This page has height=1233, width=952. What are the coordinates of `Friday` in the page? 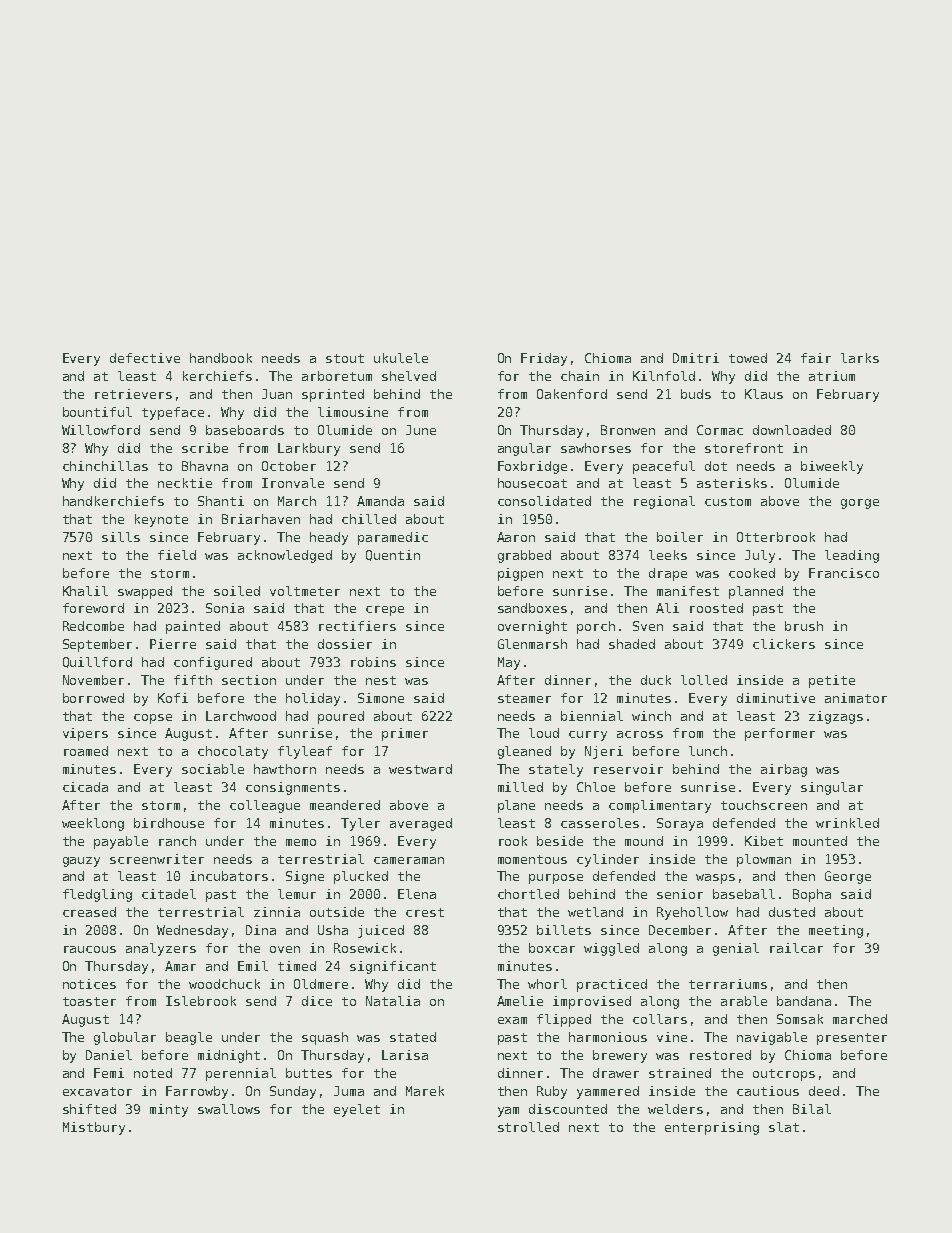 It's located at (544, 359).
